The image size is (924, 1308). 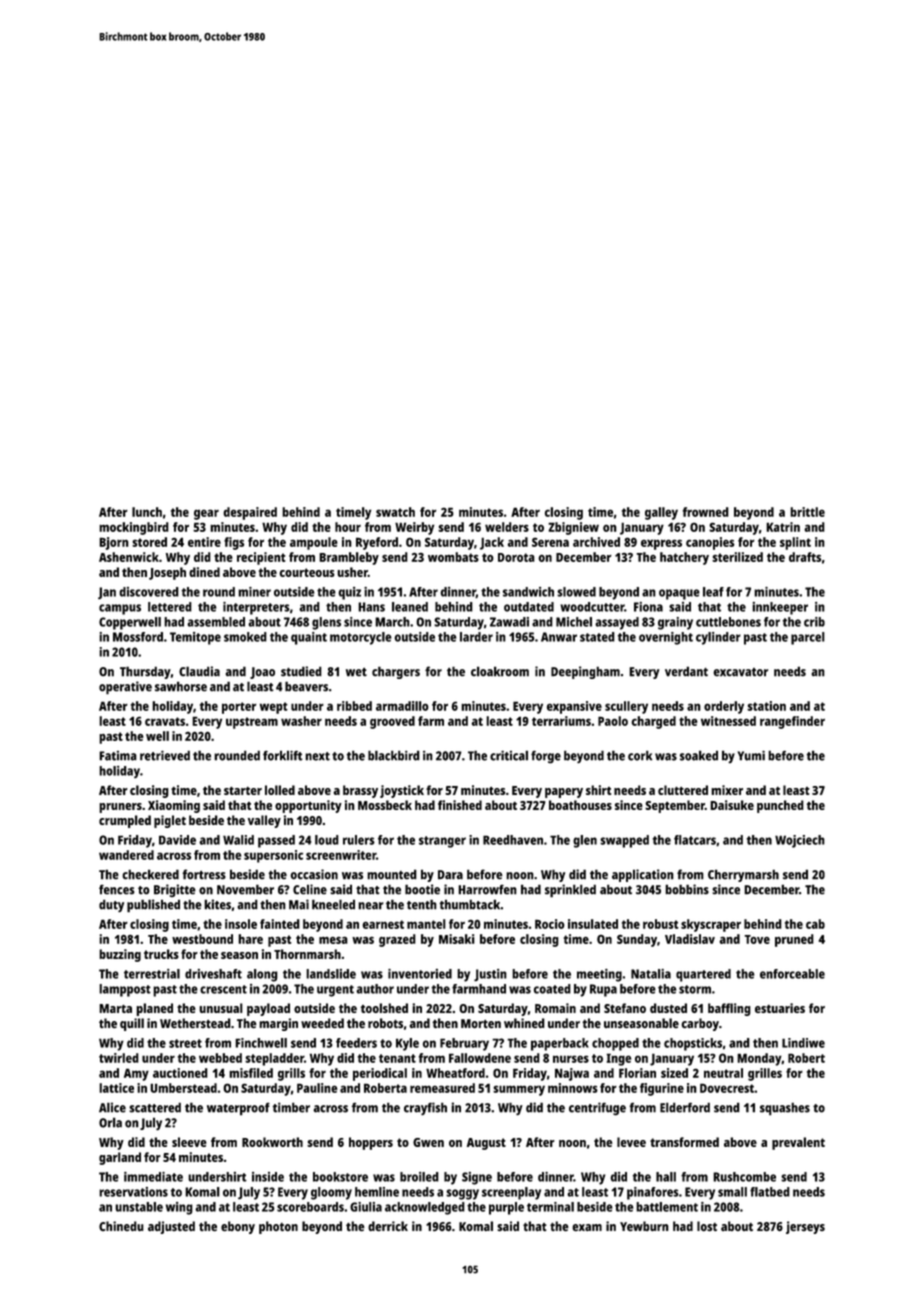 I want to click on November, so click(x=245, y=889).
